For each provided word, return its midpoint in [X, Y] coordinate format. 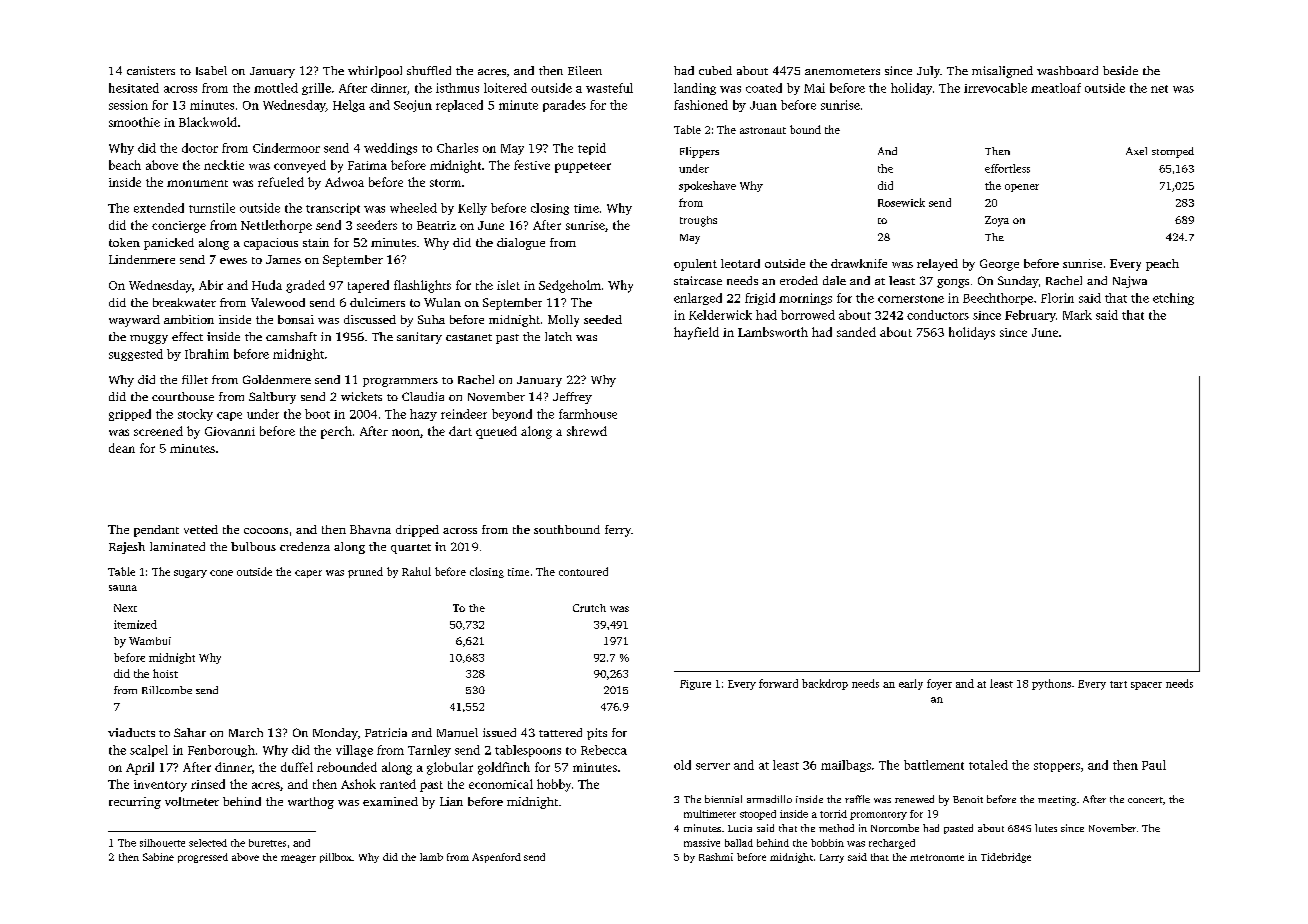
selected [208, 843]
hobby [554, 785]
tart [1118, 684]
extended [159, 208]
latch [558, 336]
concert [1145, 800]
